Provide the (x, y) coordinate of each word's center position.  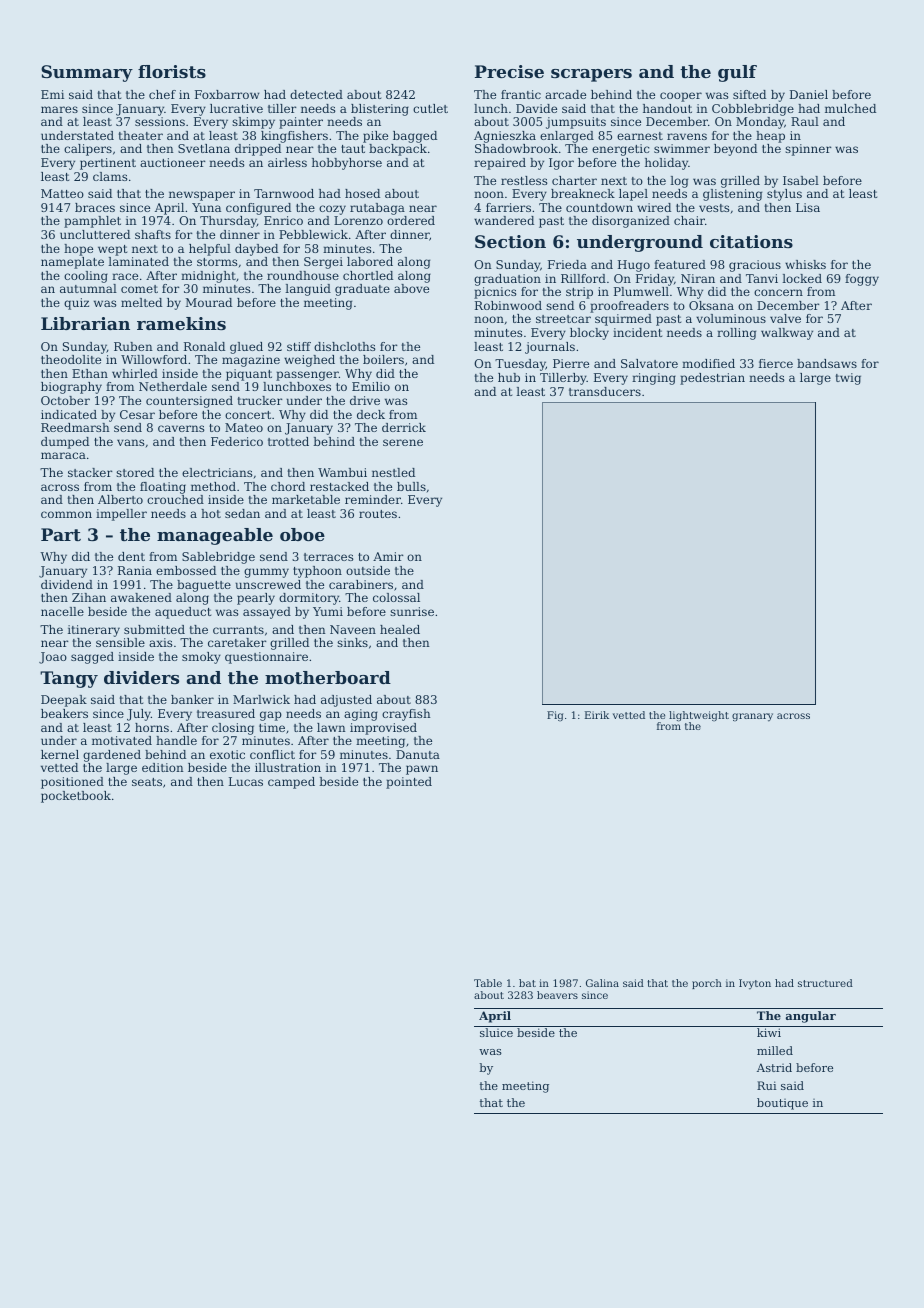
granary (752, 717)
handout (667, 108)
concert (248, 415)
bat (527, 983)
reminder (373, 499)
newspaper (202, 196)
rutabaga (377, 209)
